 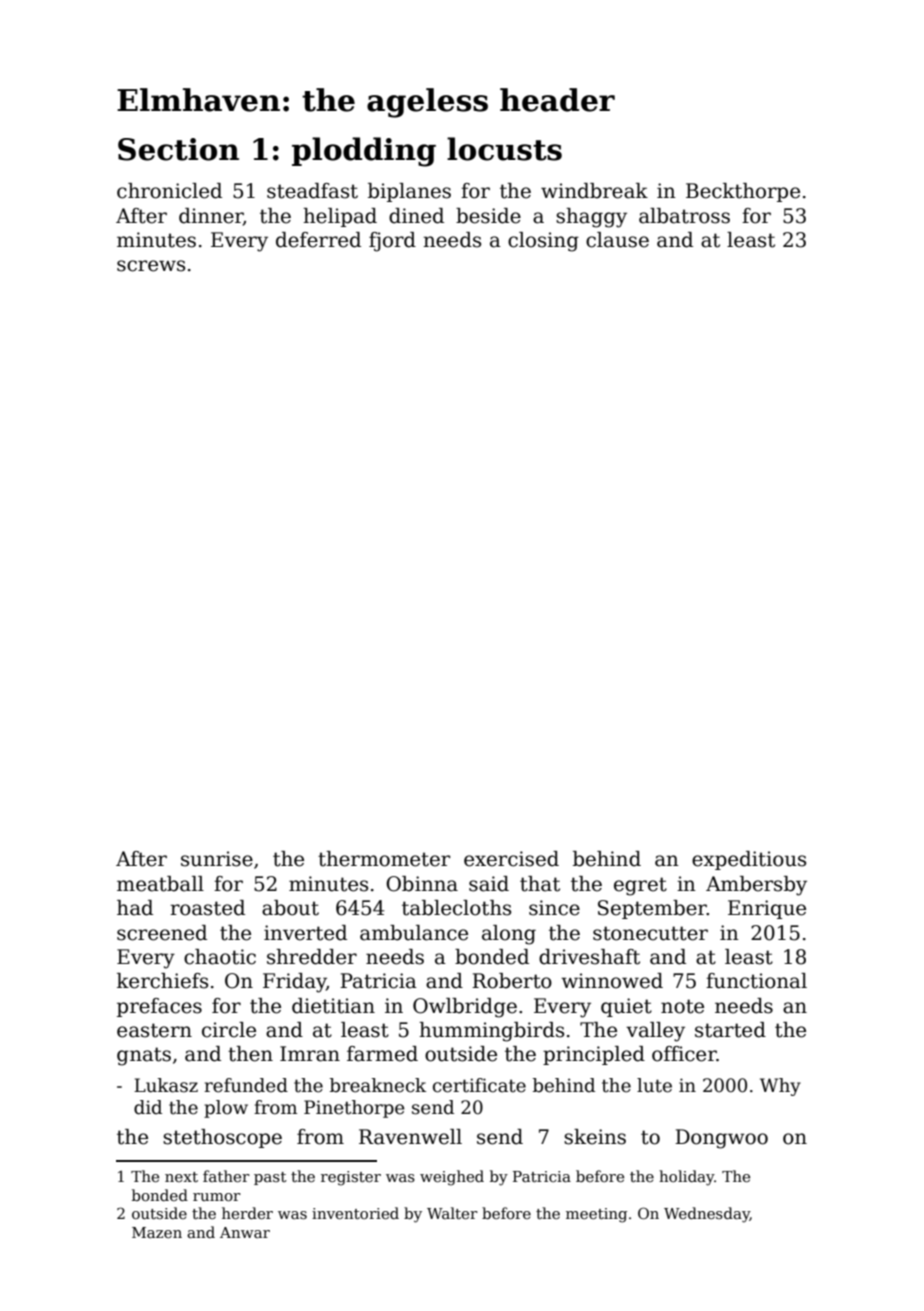 What do you see at coordinates (250, 1054) in the screenshot?
I see `then` at bounding box center [250, 1054].
